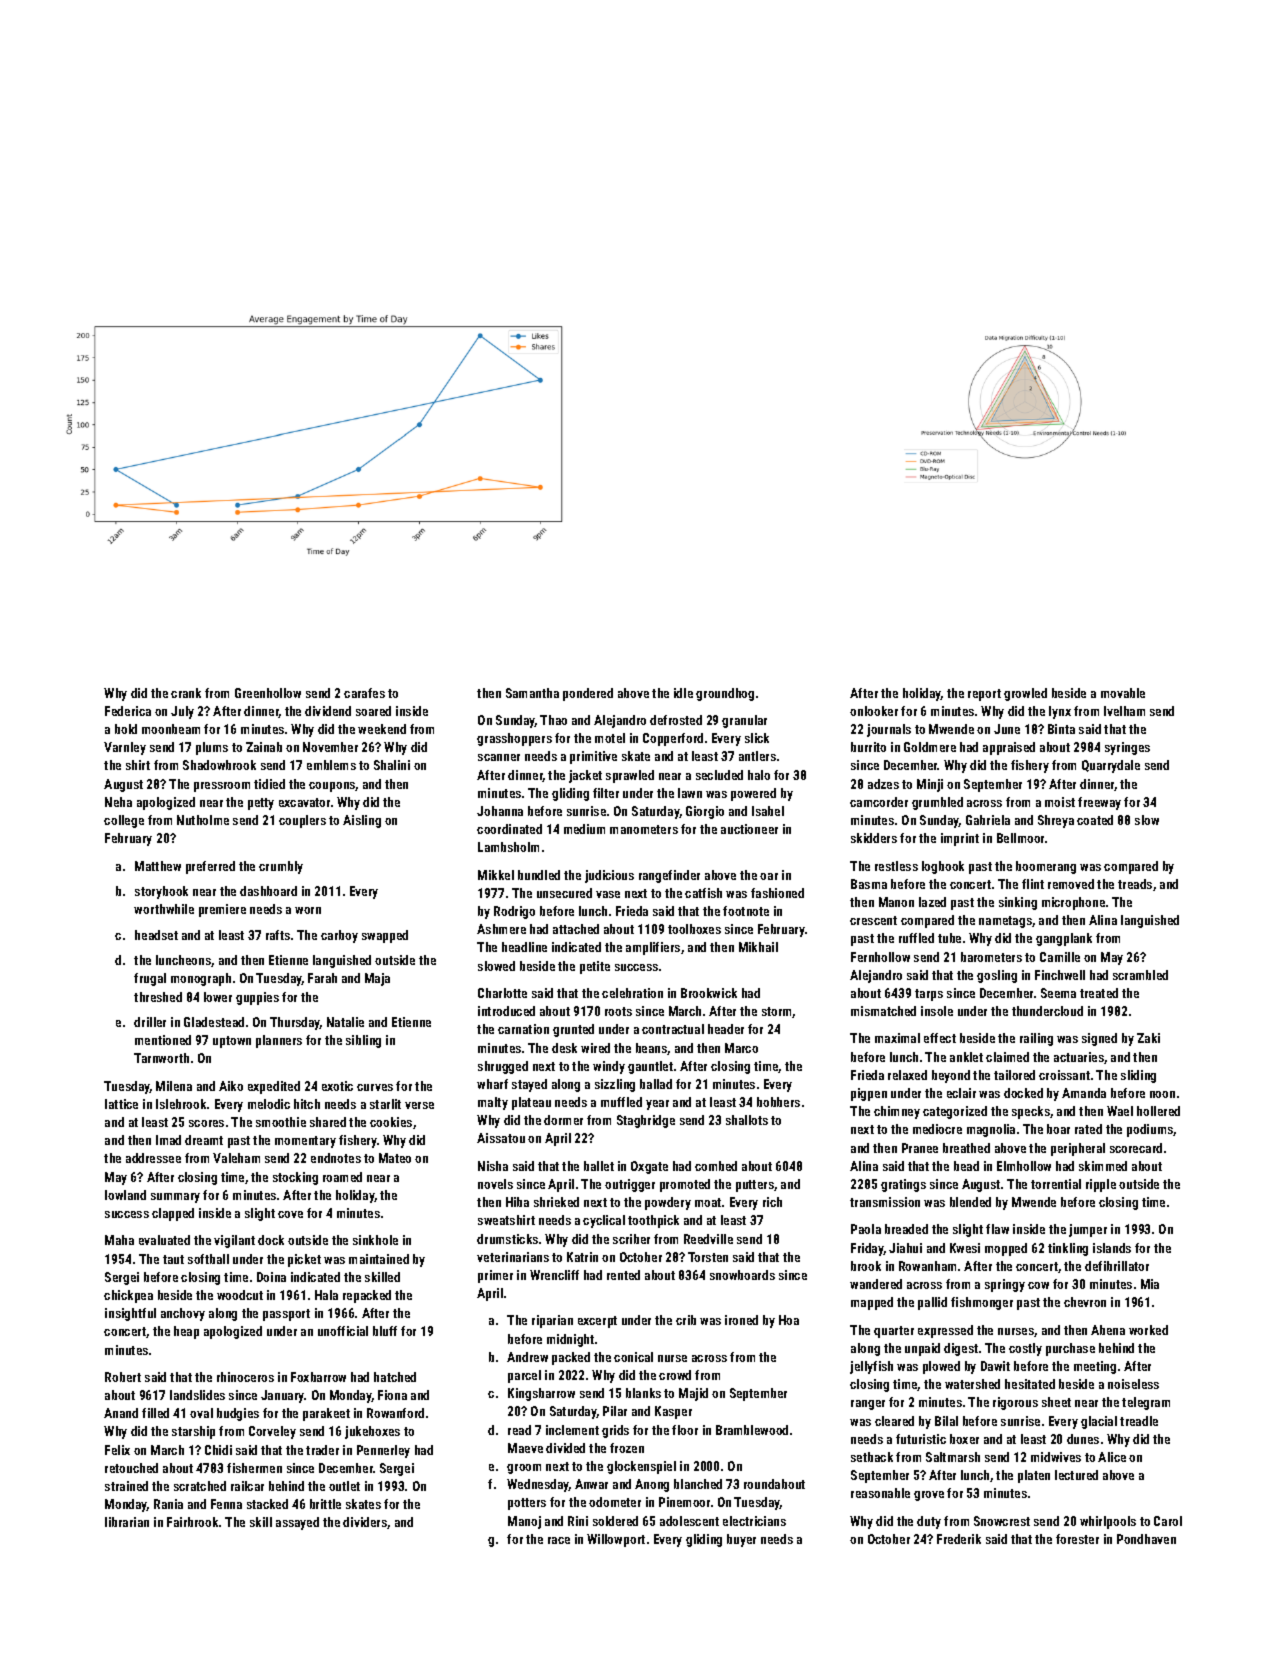 The image size is (1288, 1667). I want to click on buyer, so click(741, 1540).
